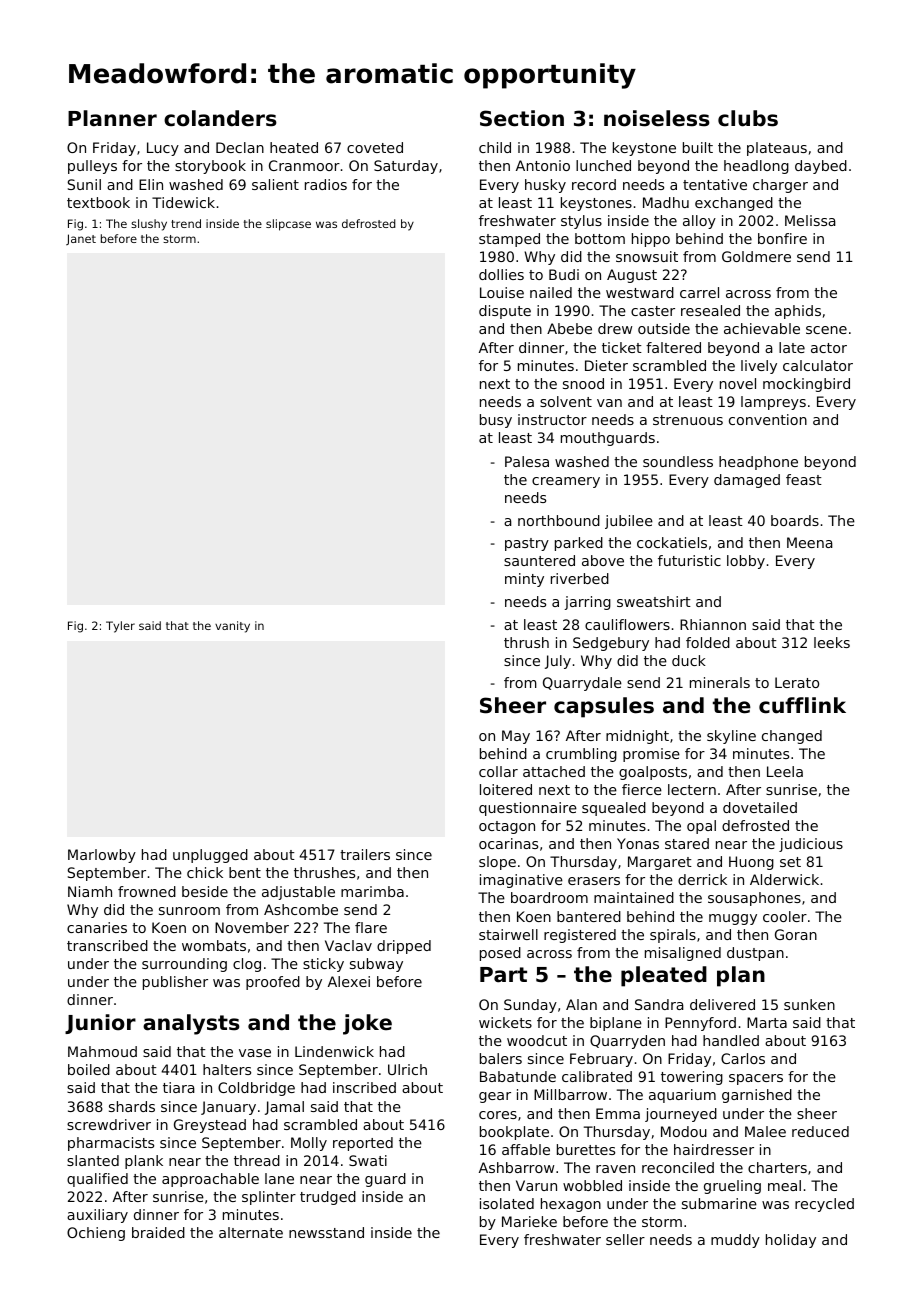 This screenshot has width=924, height=1308. What do you see at coordinates (790, 862) in the screenshot?
I see `set` at bounding box center [790, 862].
